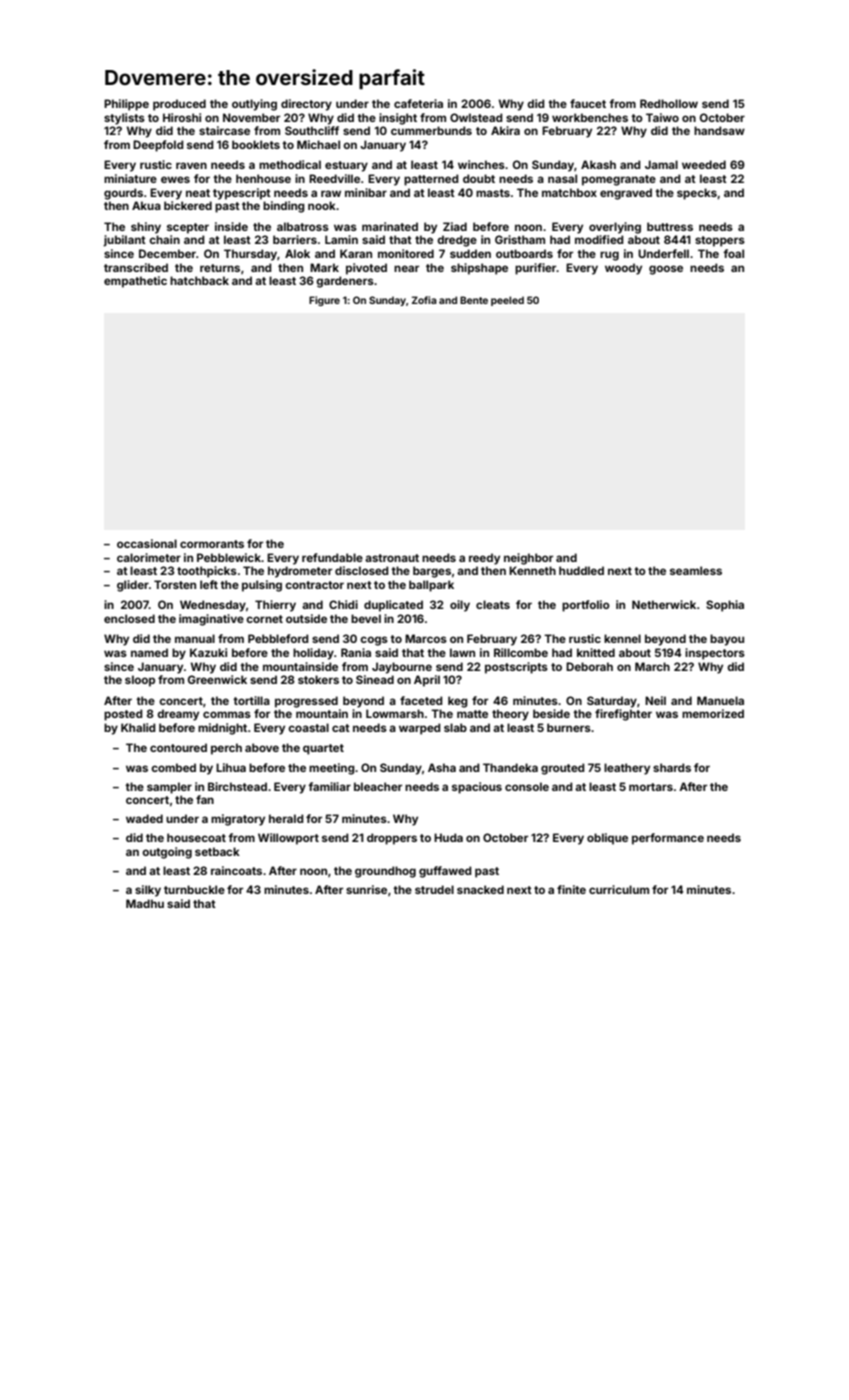  Describe the element at coordinates (484, 559) in the page. I see `reedy` at that location.
